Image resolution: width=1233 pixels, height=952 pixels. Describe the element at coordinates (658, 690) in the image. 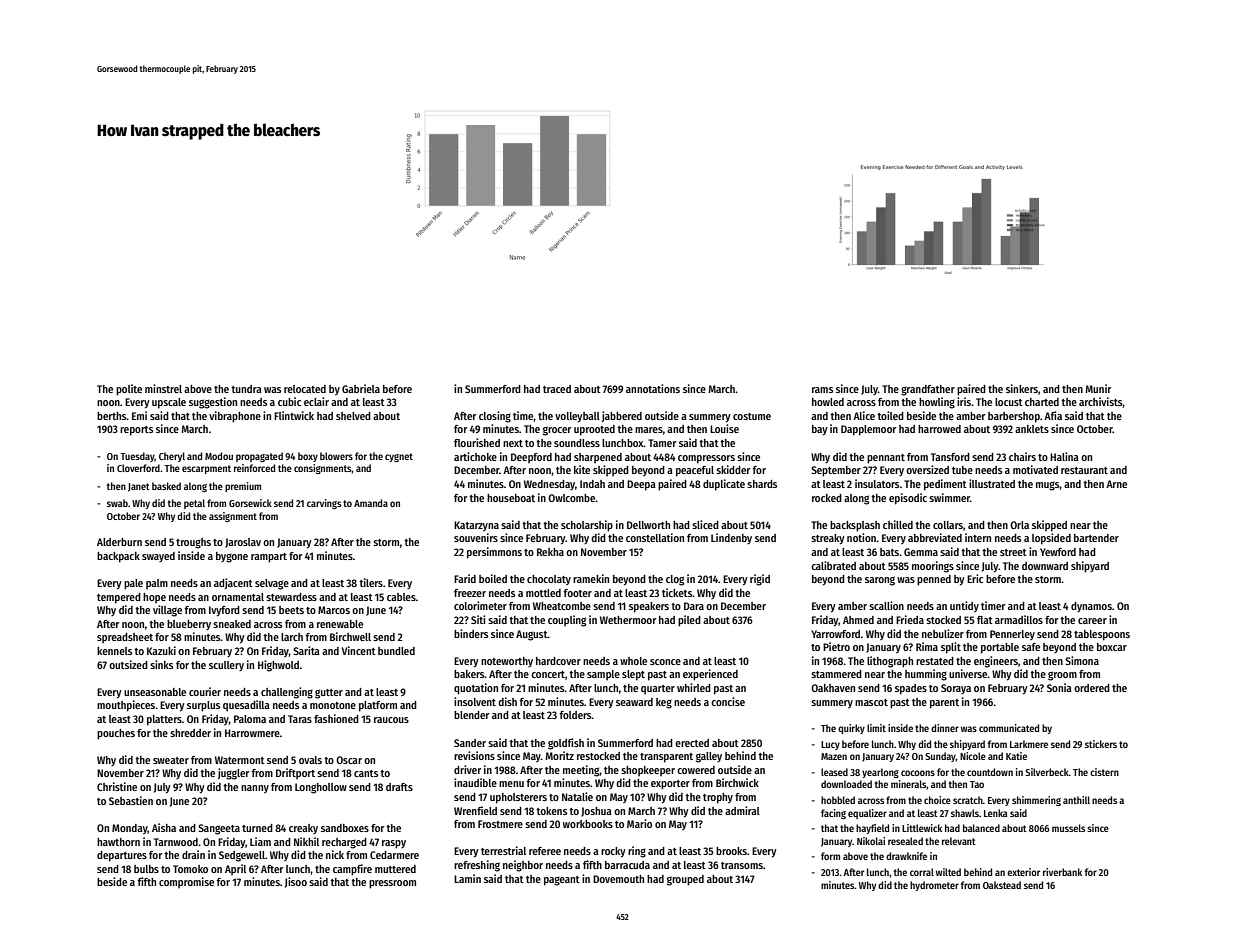

I see `quarter` at that location.
